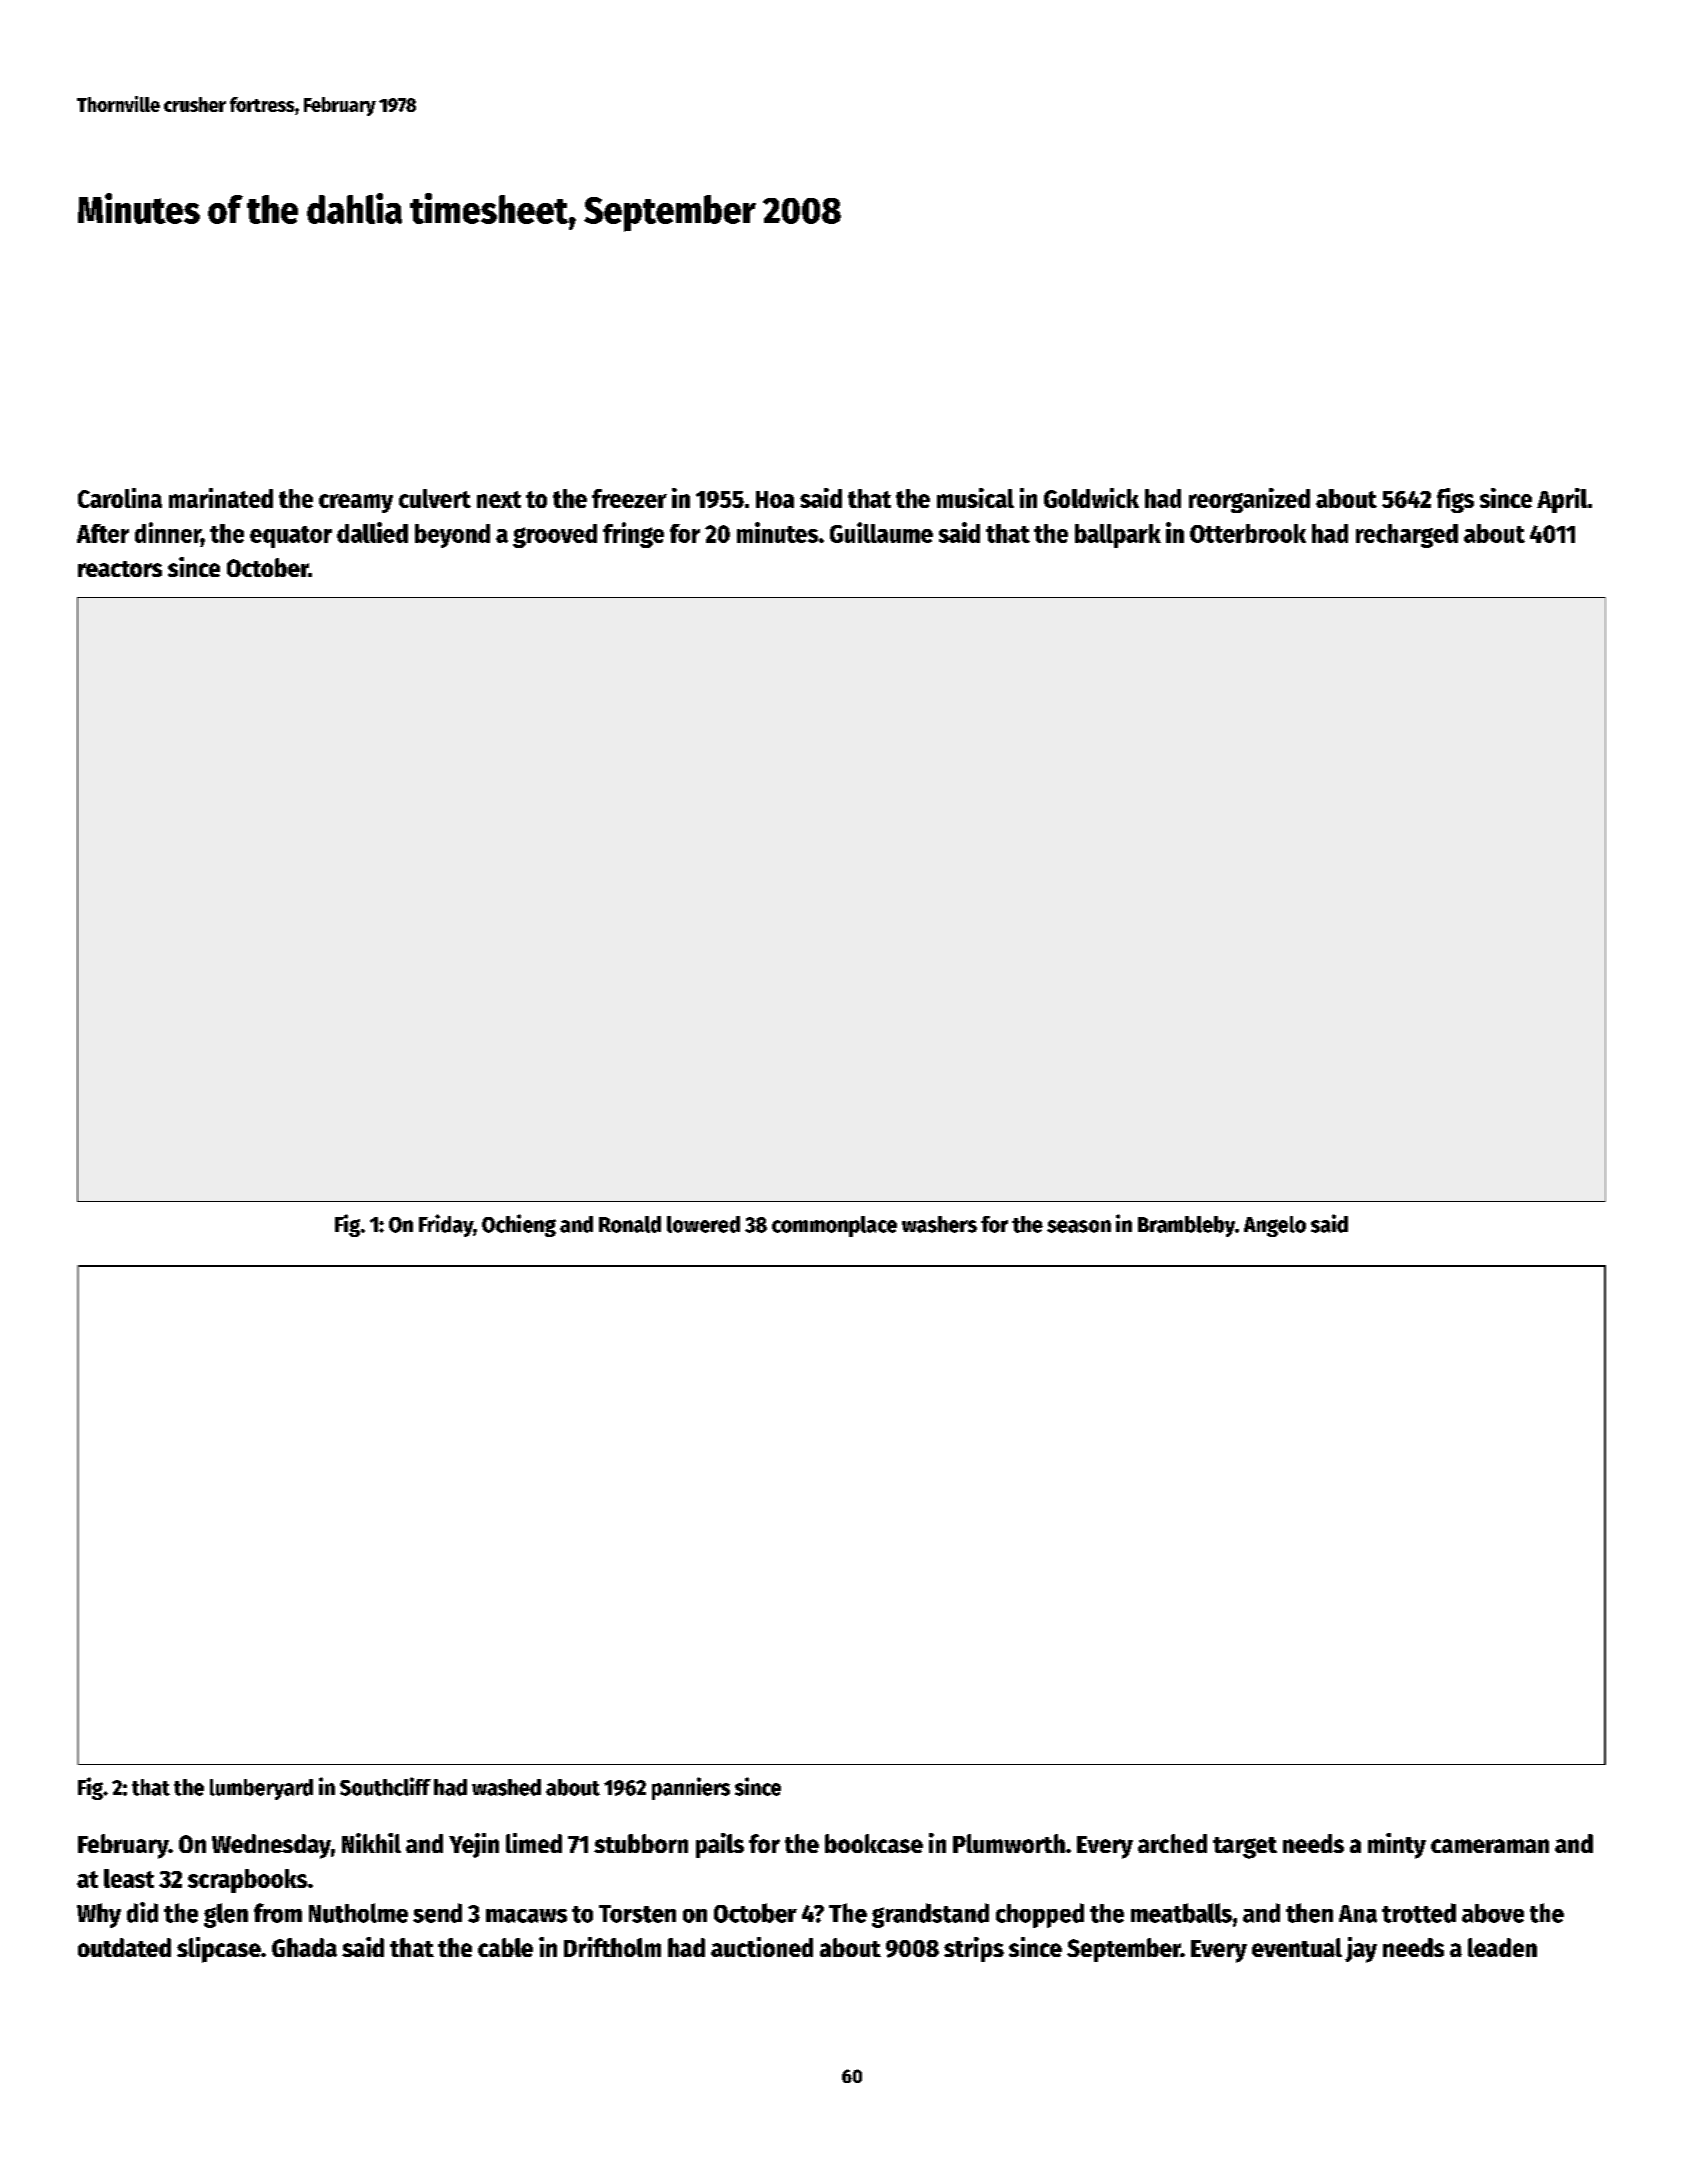 The width and height of the page is (1683, 2178). What do you see at coordinates (385, 1786) in the page?
I see `Southcliff` at bounding box center [385, 1786].
